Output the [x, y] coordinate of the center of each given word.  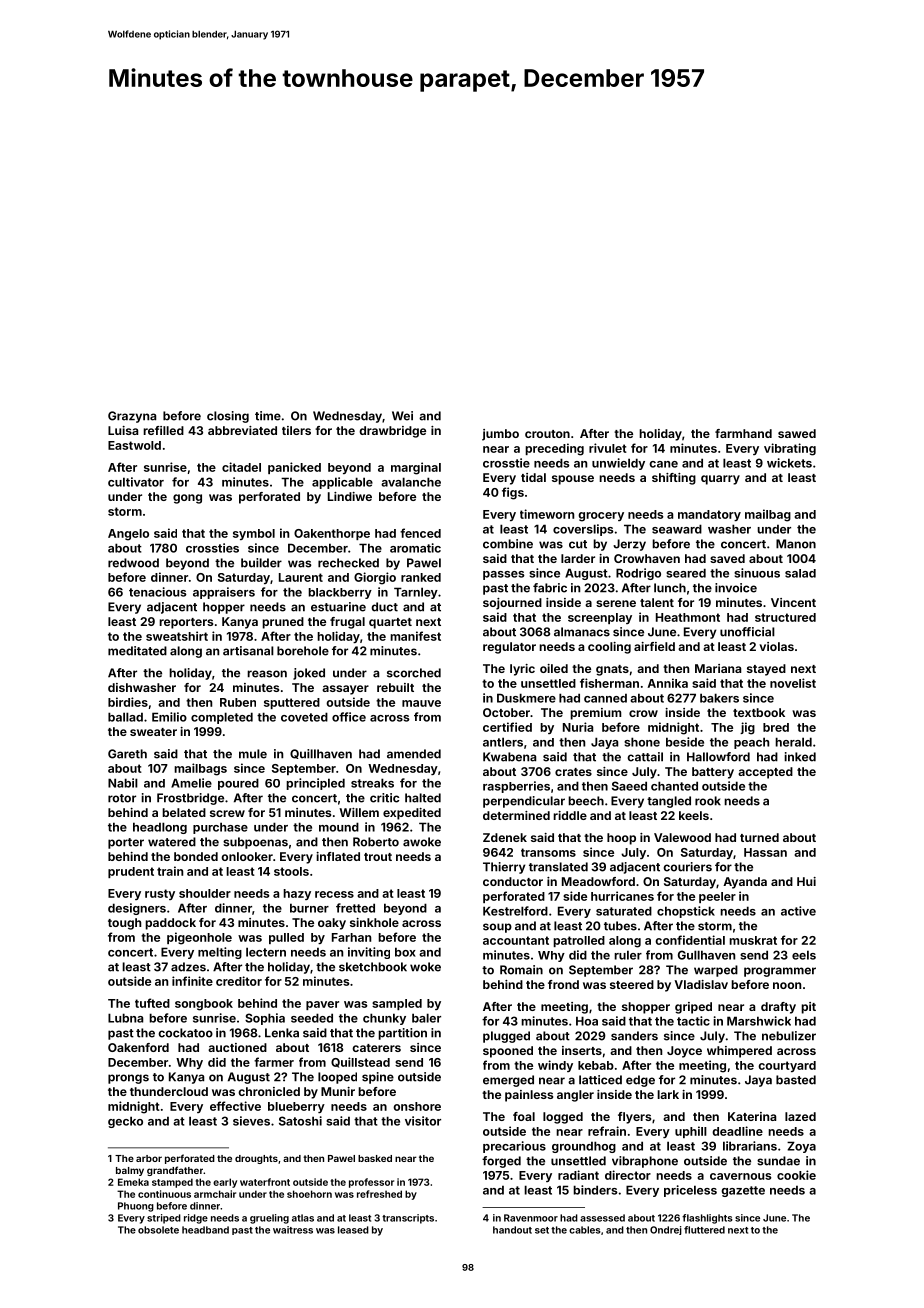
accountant [516, 940]
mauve [421, 703]
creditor [239, 981]
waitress [293, 1230]
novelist [793, 683]
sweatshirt [177, 636]
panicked [294, 468]
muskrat [753, 940]
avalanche [411, 482]
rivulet [608, 448]
